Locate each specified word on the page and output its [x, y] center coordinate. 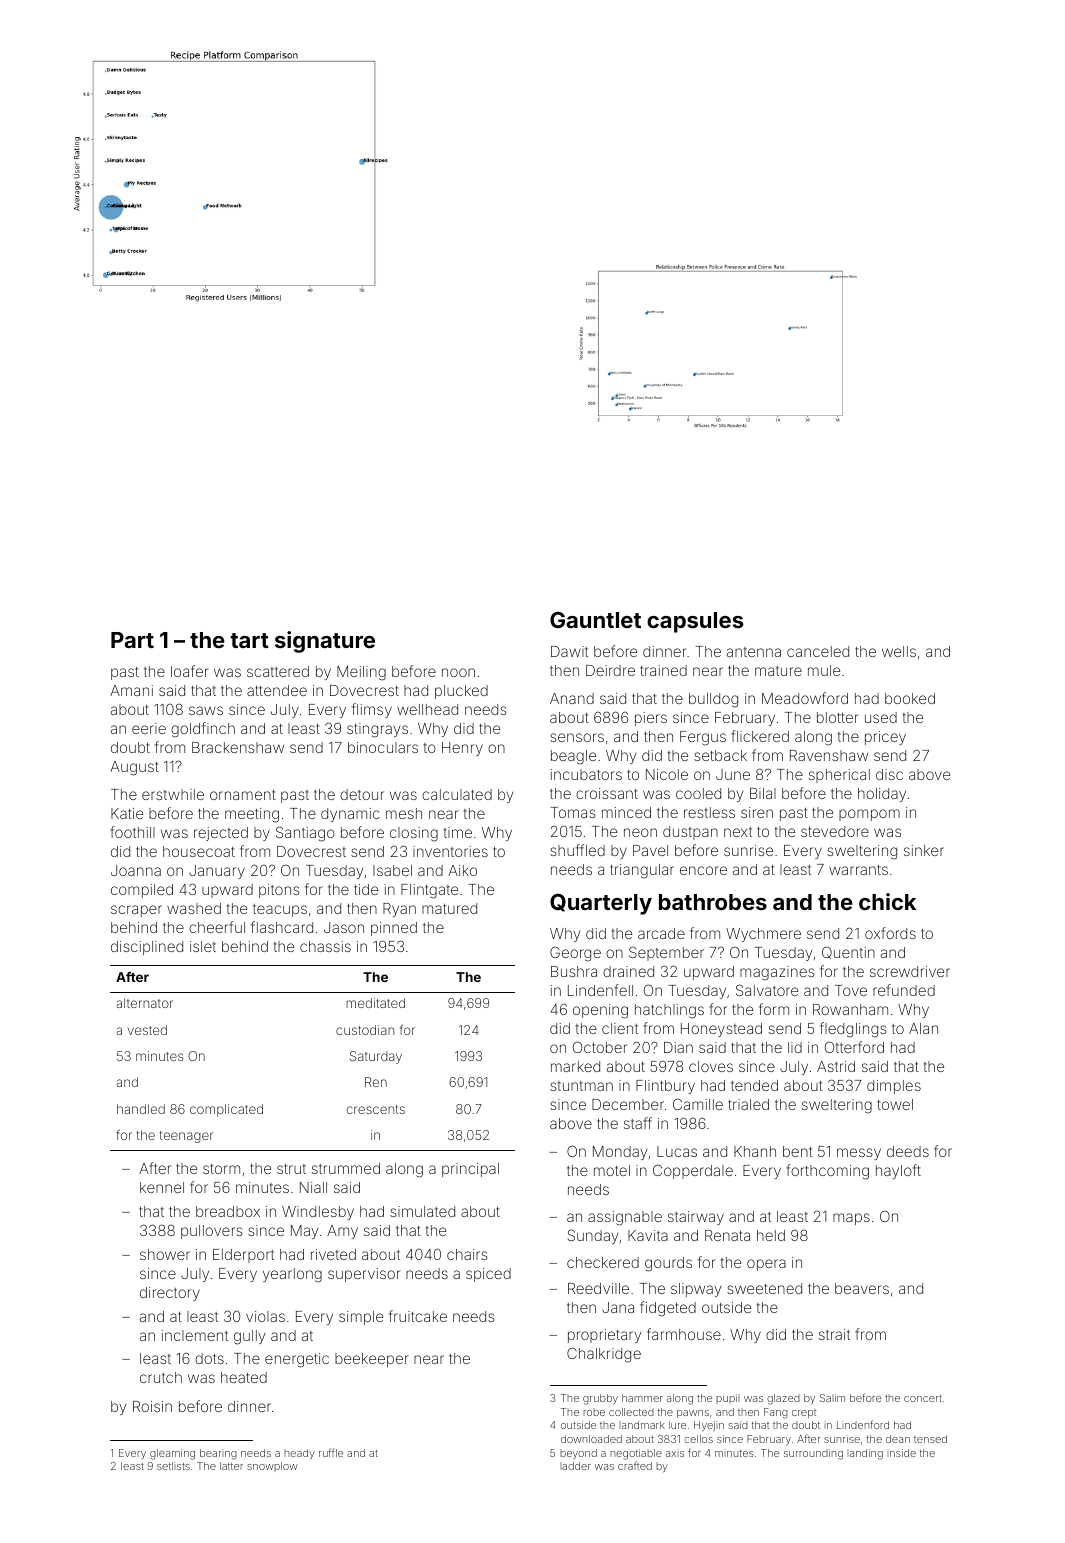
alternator [145, 1003]
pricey [885, 738]
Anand [572, 698]
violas [265, 1316]
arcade [661, 933]
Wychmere [763, 935]
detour [362, 794]
